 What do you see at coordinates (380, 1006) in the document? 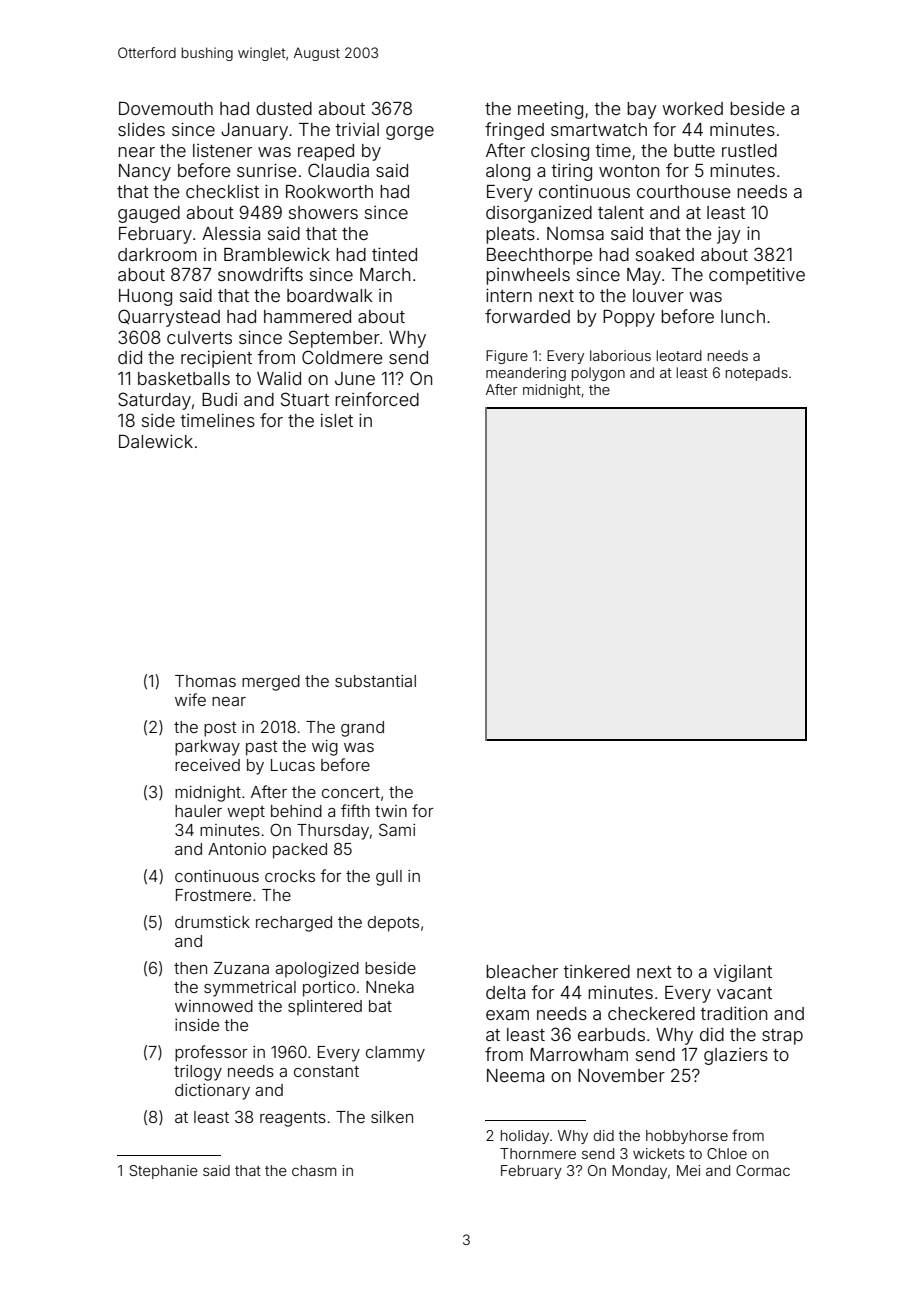
I see `bat` at bounding box center [380, 1006].
